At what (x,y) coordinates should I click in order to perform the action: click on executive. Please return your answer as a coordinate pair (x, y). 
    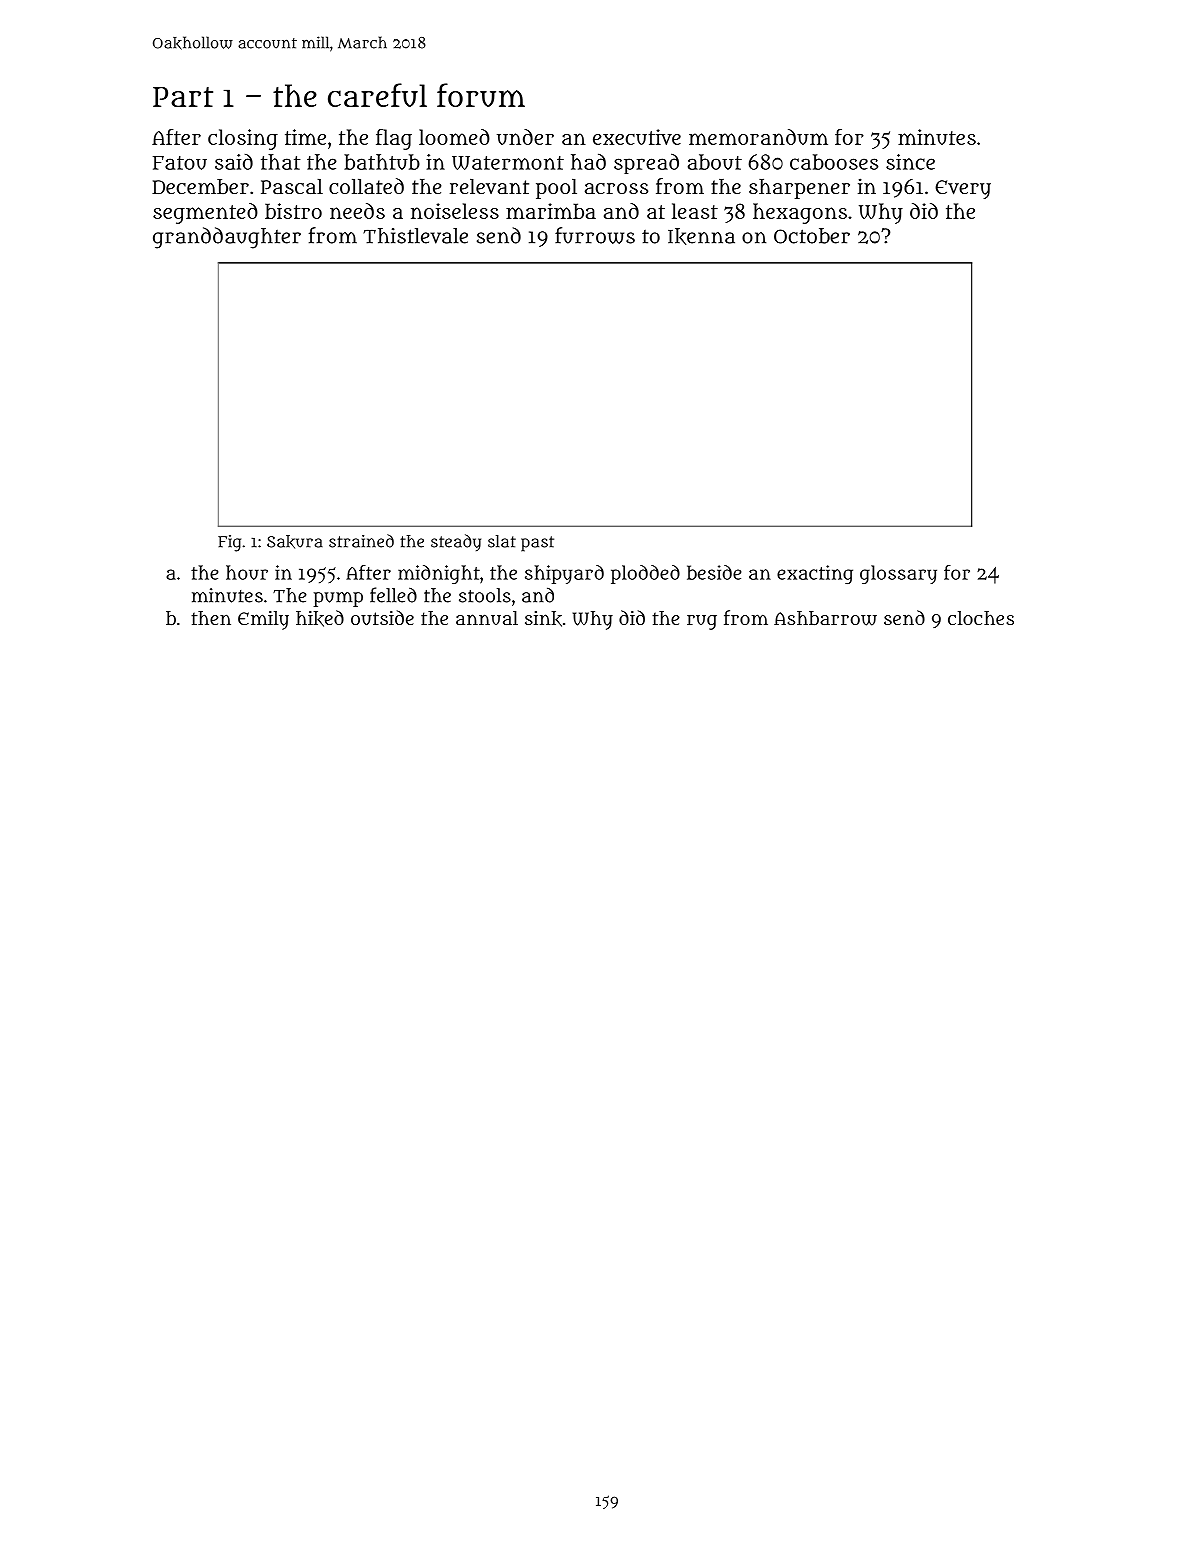
    Looking at the image, I should click on (637, 137).
